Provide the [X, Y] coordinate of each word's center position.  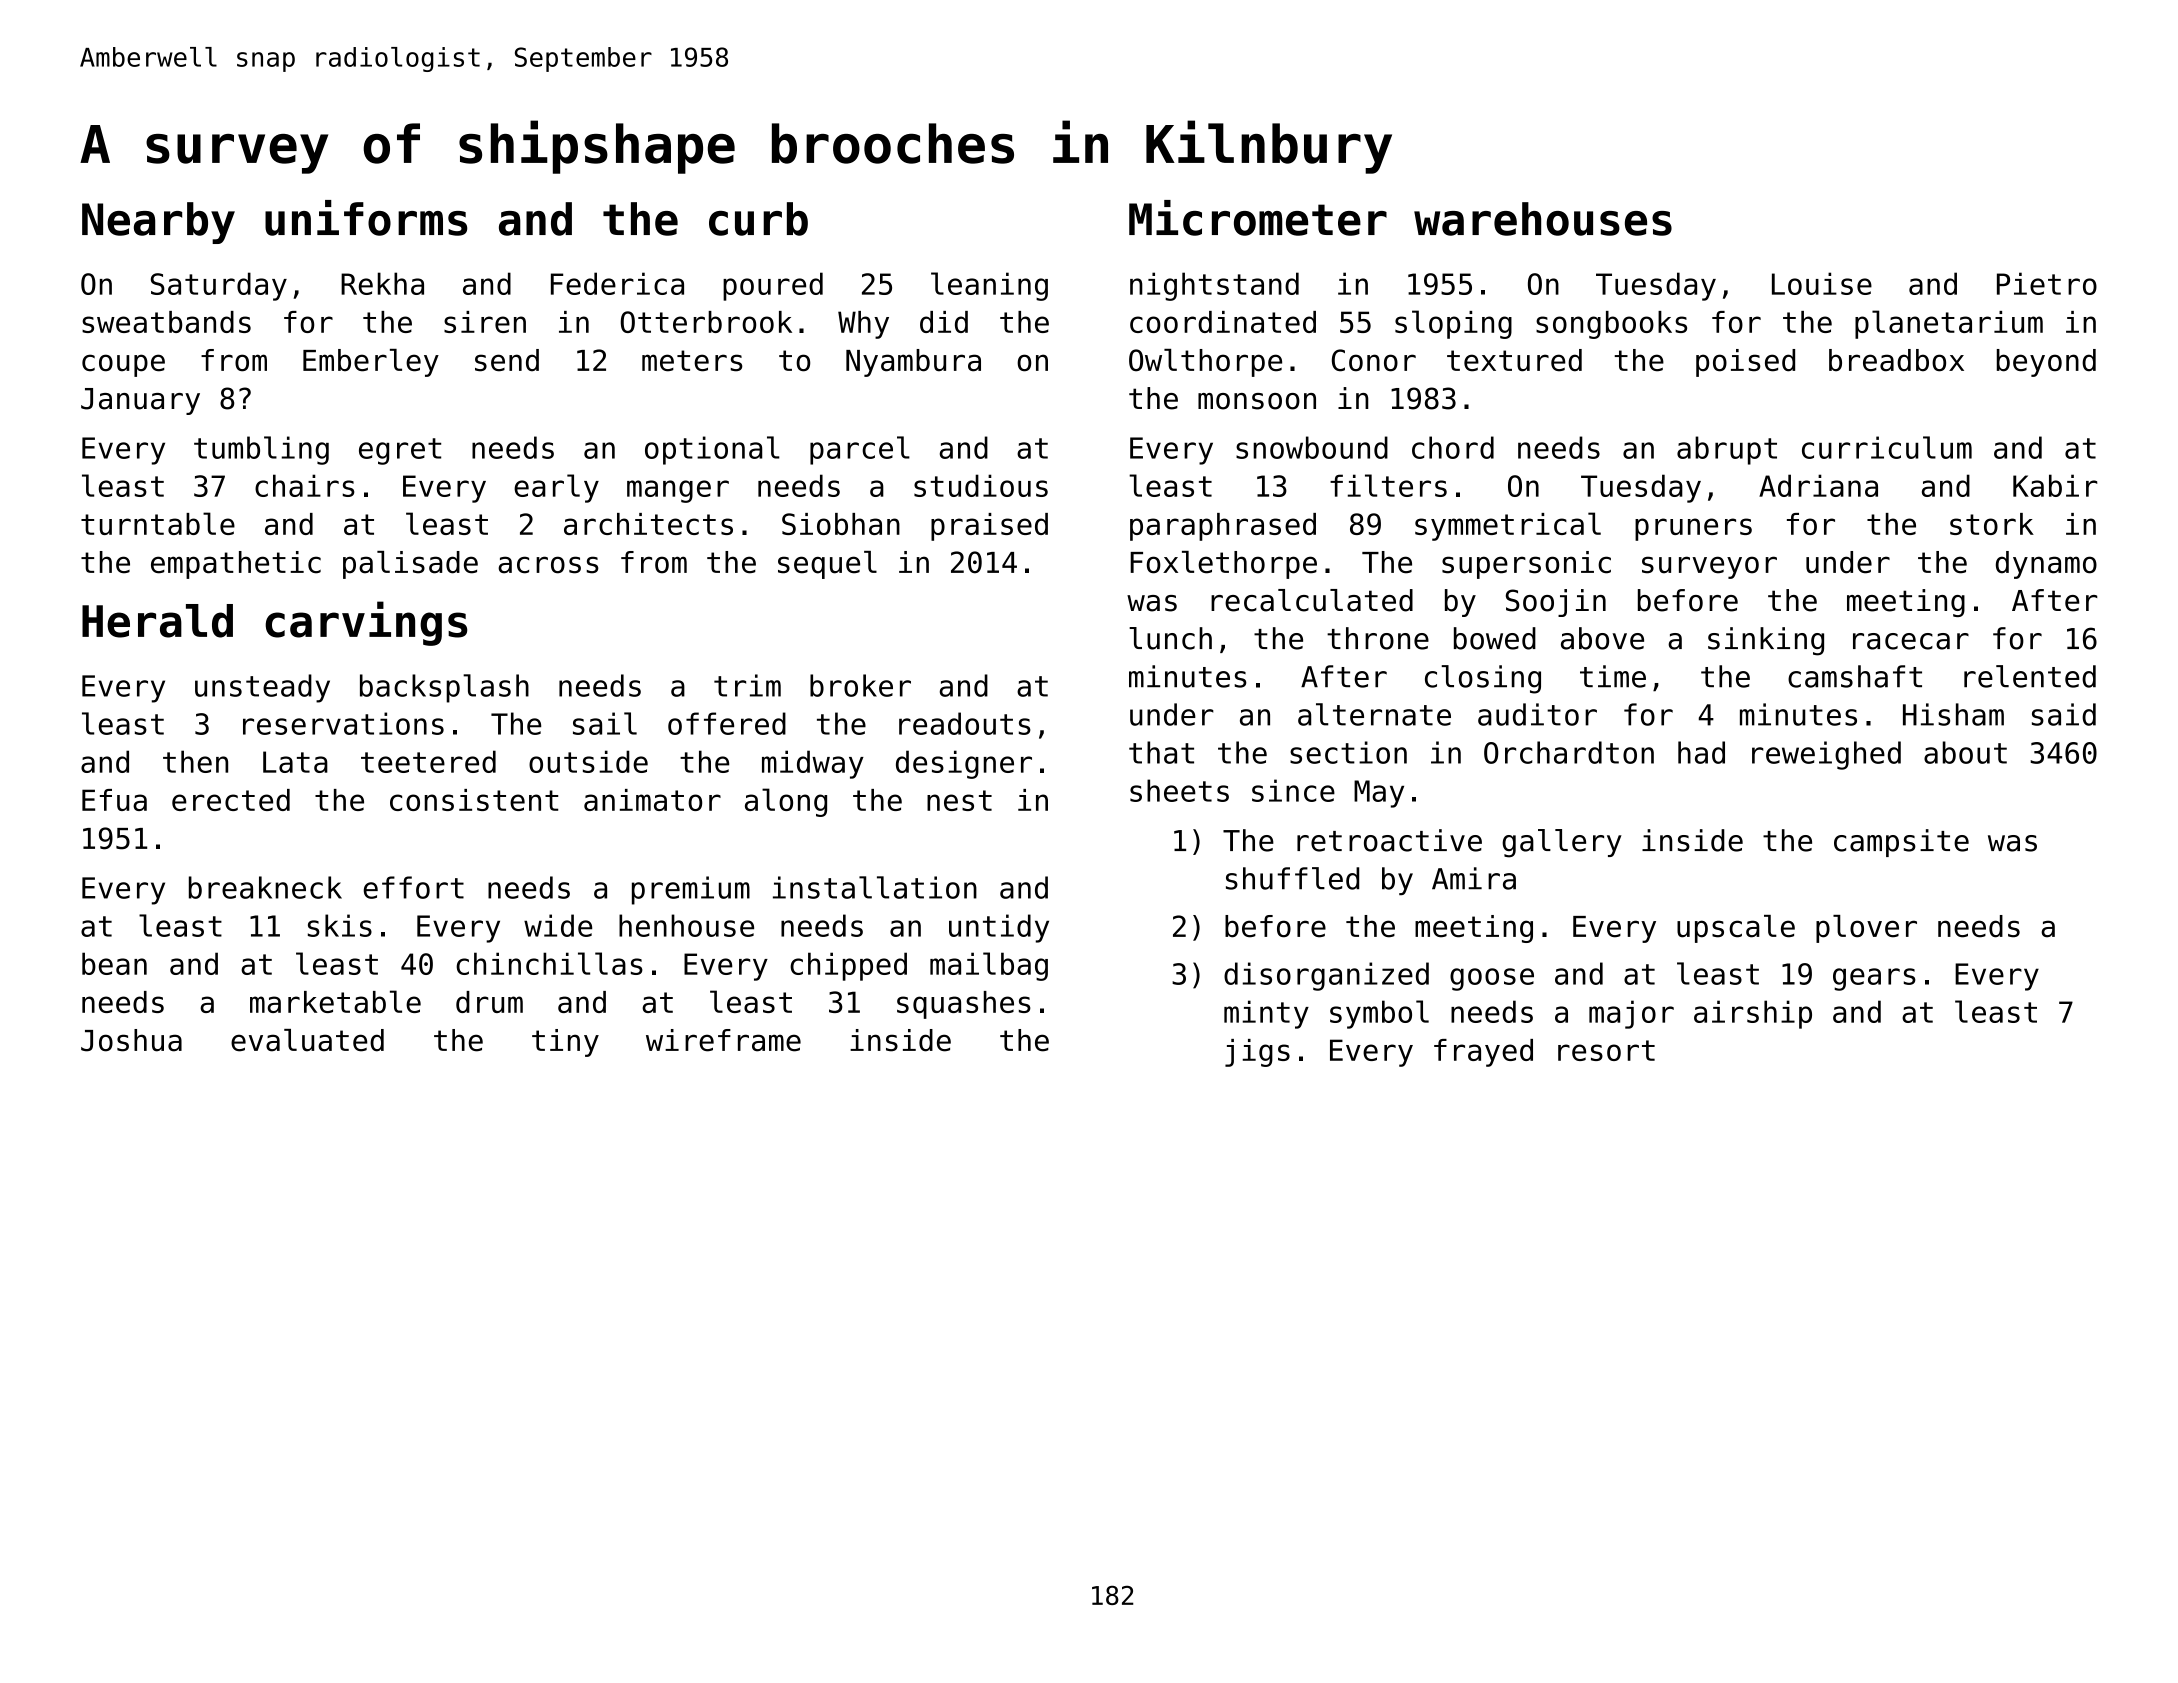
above [1602, 638]
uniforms [366, 218]
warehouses [1543, 219]
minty [1266, 1014]
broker [860, 685]
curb [758, 219]
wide [558, 925]
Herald [157, 621]
